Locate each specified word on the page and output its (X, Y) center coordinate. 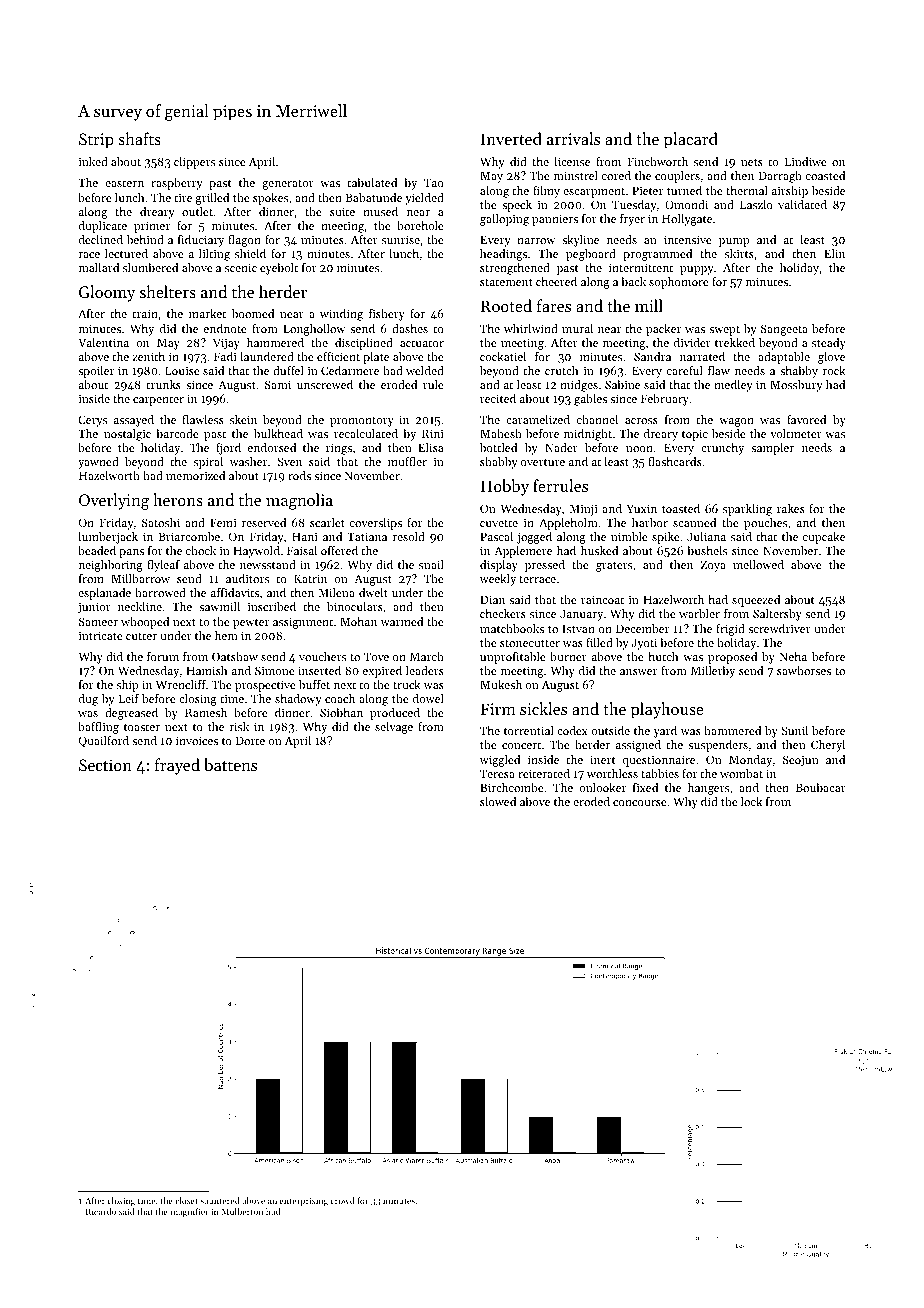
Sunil (794, 730)
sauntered (220, 1200)
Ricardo (101, 1211)
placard (691, 140)
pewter (251, 623)
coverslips (376, 524)
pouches (765, 524)
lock (751, 801)
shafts (139, 138)
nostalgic (127, 435)
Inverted (511, 138)
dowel (428, 698)
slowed (498, 801)
